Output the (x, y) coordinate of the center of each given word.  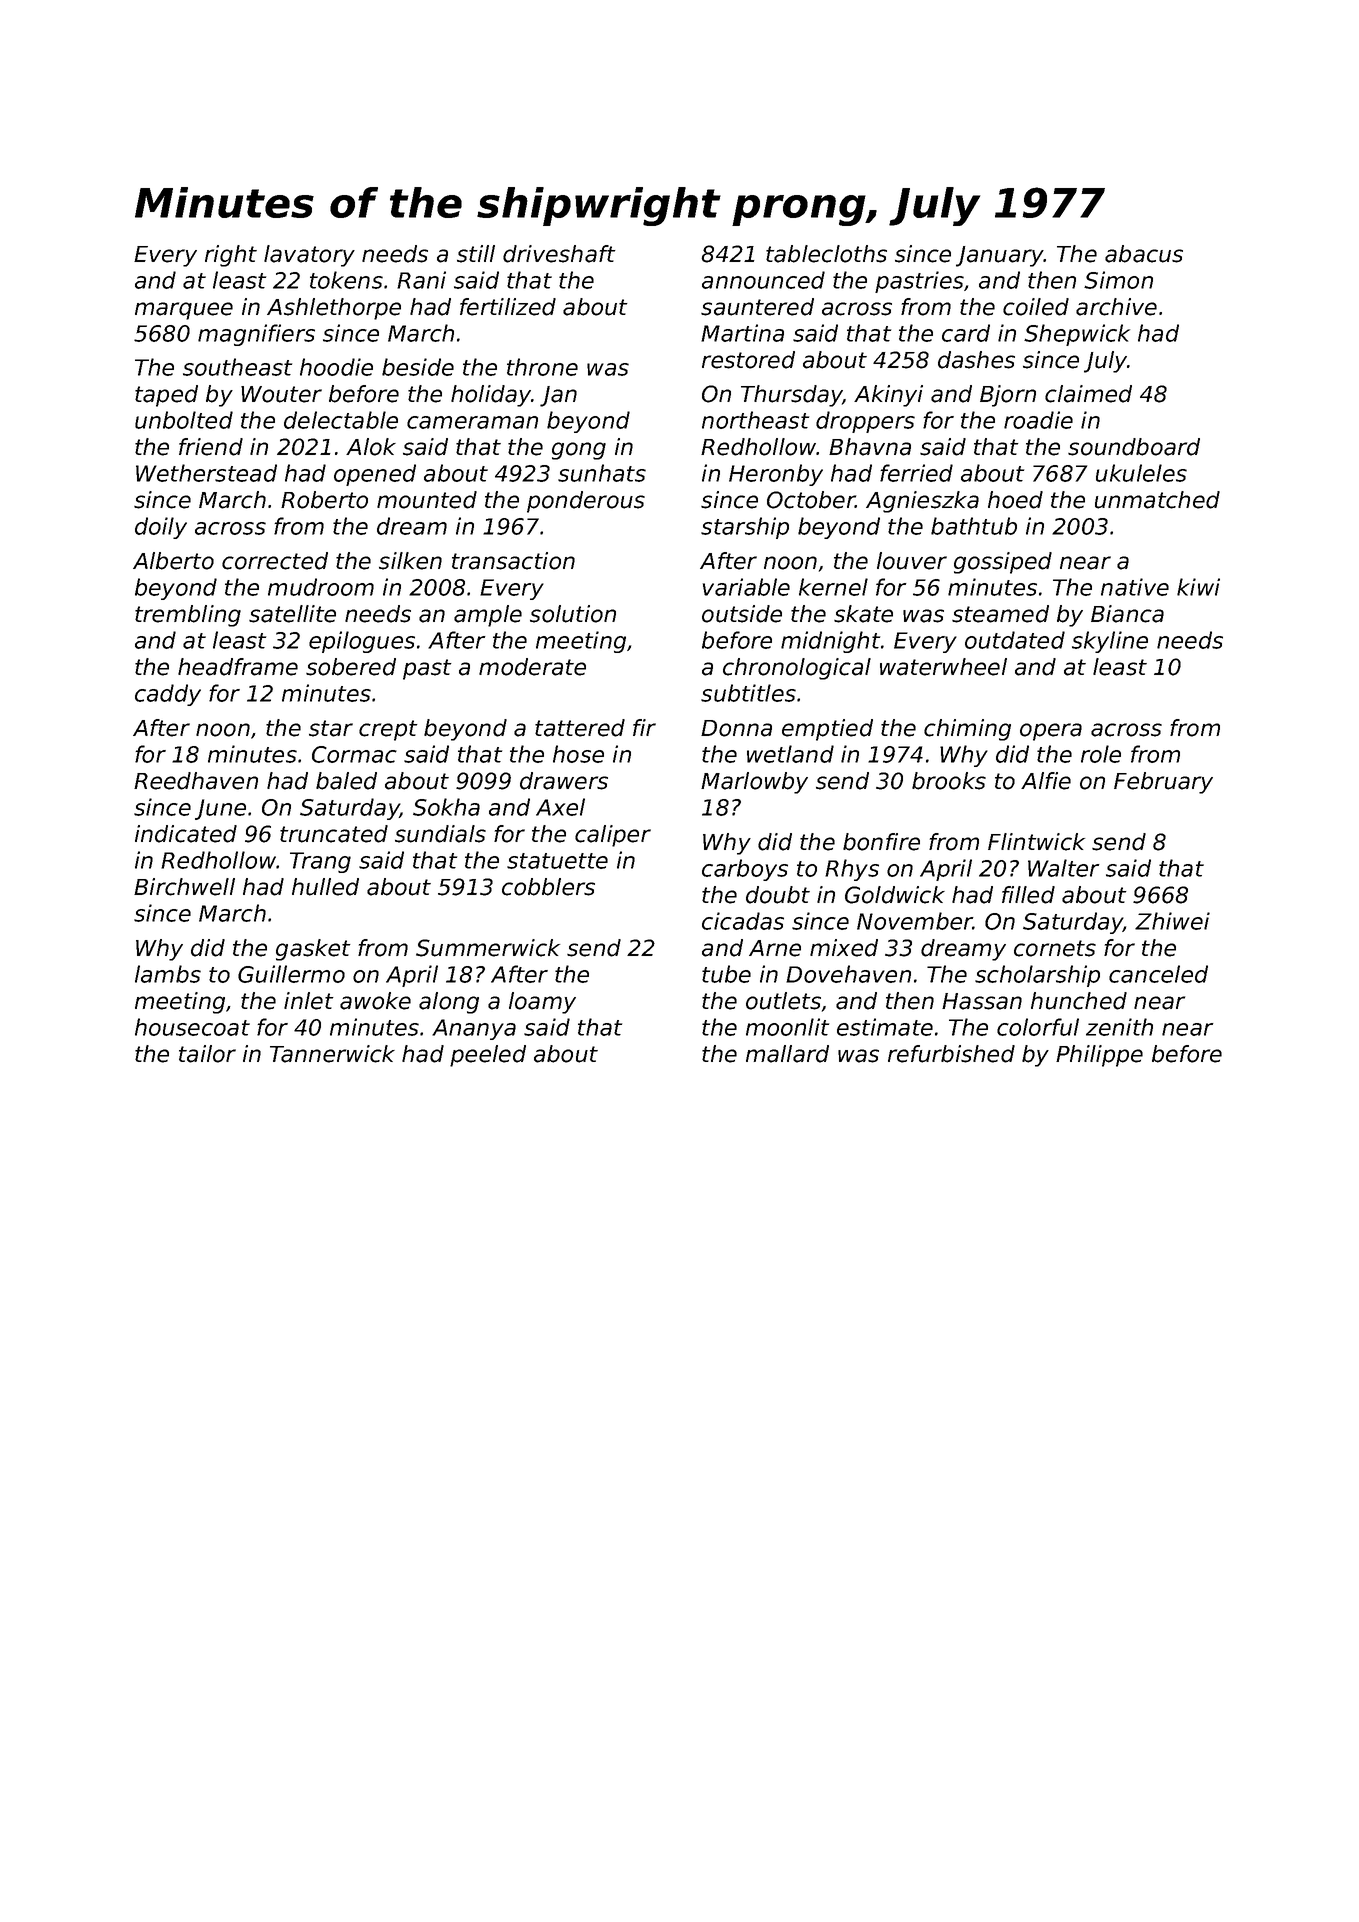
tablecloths (826, 254)
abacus (1144, 254)
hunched (1079, 1001)
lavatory (309, 256)
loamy (542, 1003)
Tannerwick (332, 1054)
